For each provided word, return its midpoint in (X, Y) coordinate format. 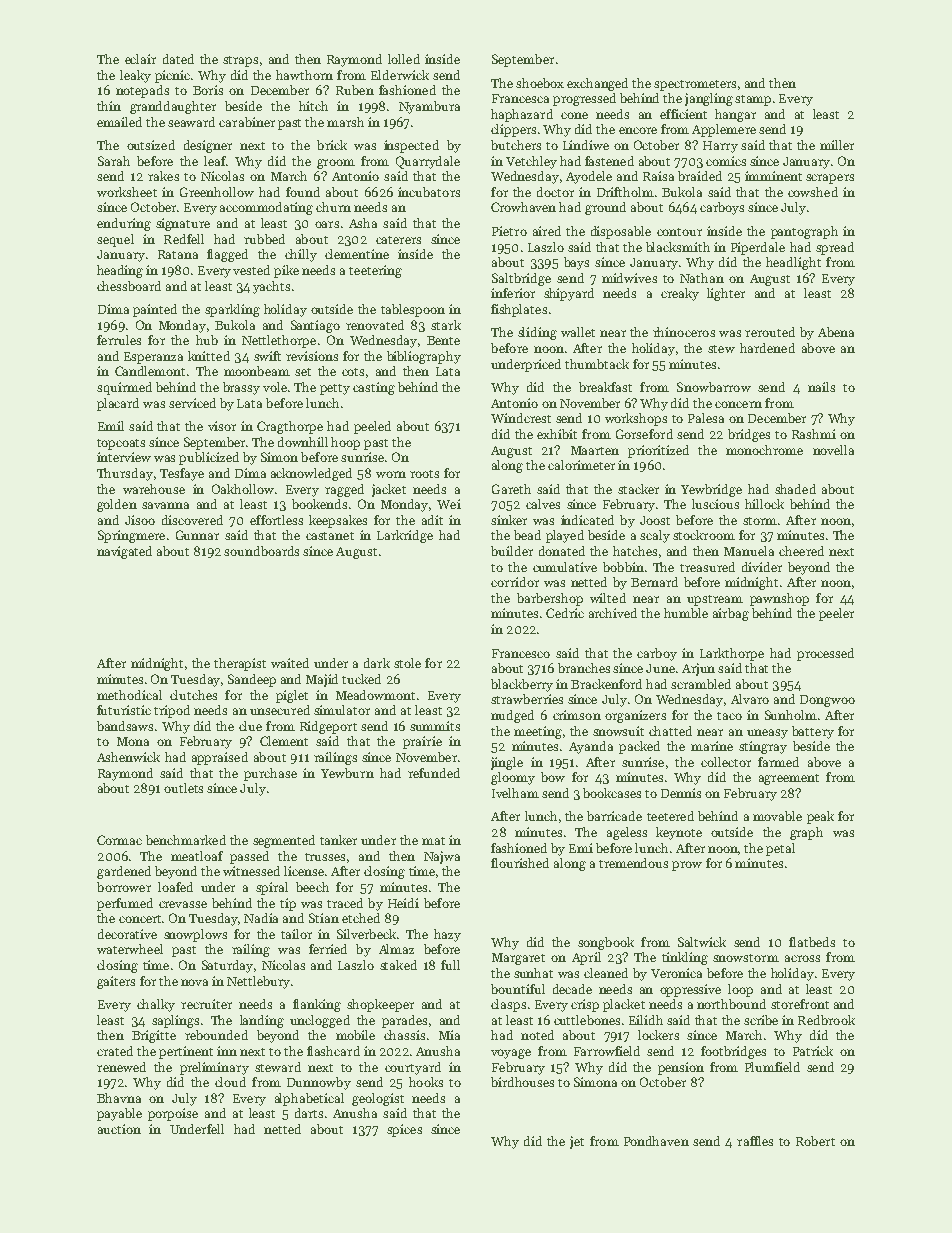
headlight (793, 263)
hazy (447, 935)
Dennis (681, 793)
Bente (443, 340)
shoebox (540, 83)
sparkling (232, 310)
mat (433, 841)
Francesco (521, 653)
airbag (731, 614)
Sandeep (252, 680)
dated (178, 59)
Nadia (261, 918)
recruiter (206, 1004)
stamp (753, 100)
